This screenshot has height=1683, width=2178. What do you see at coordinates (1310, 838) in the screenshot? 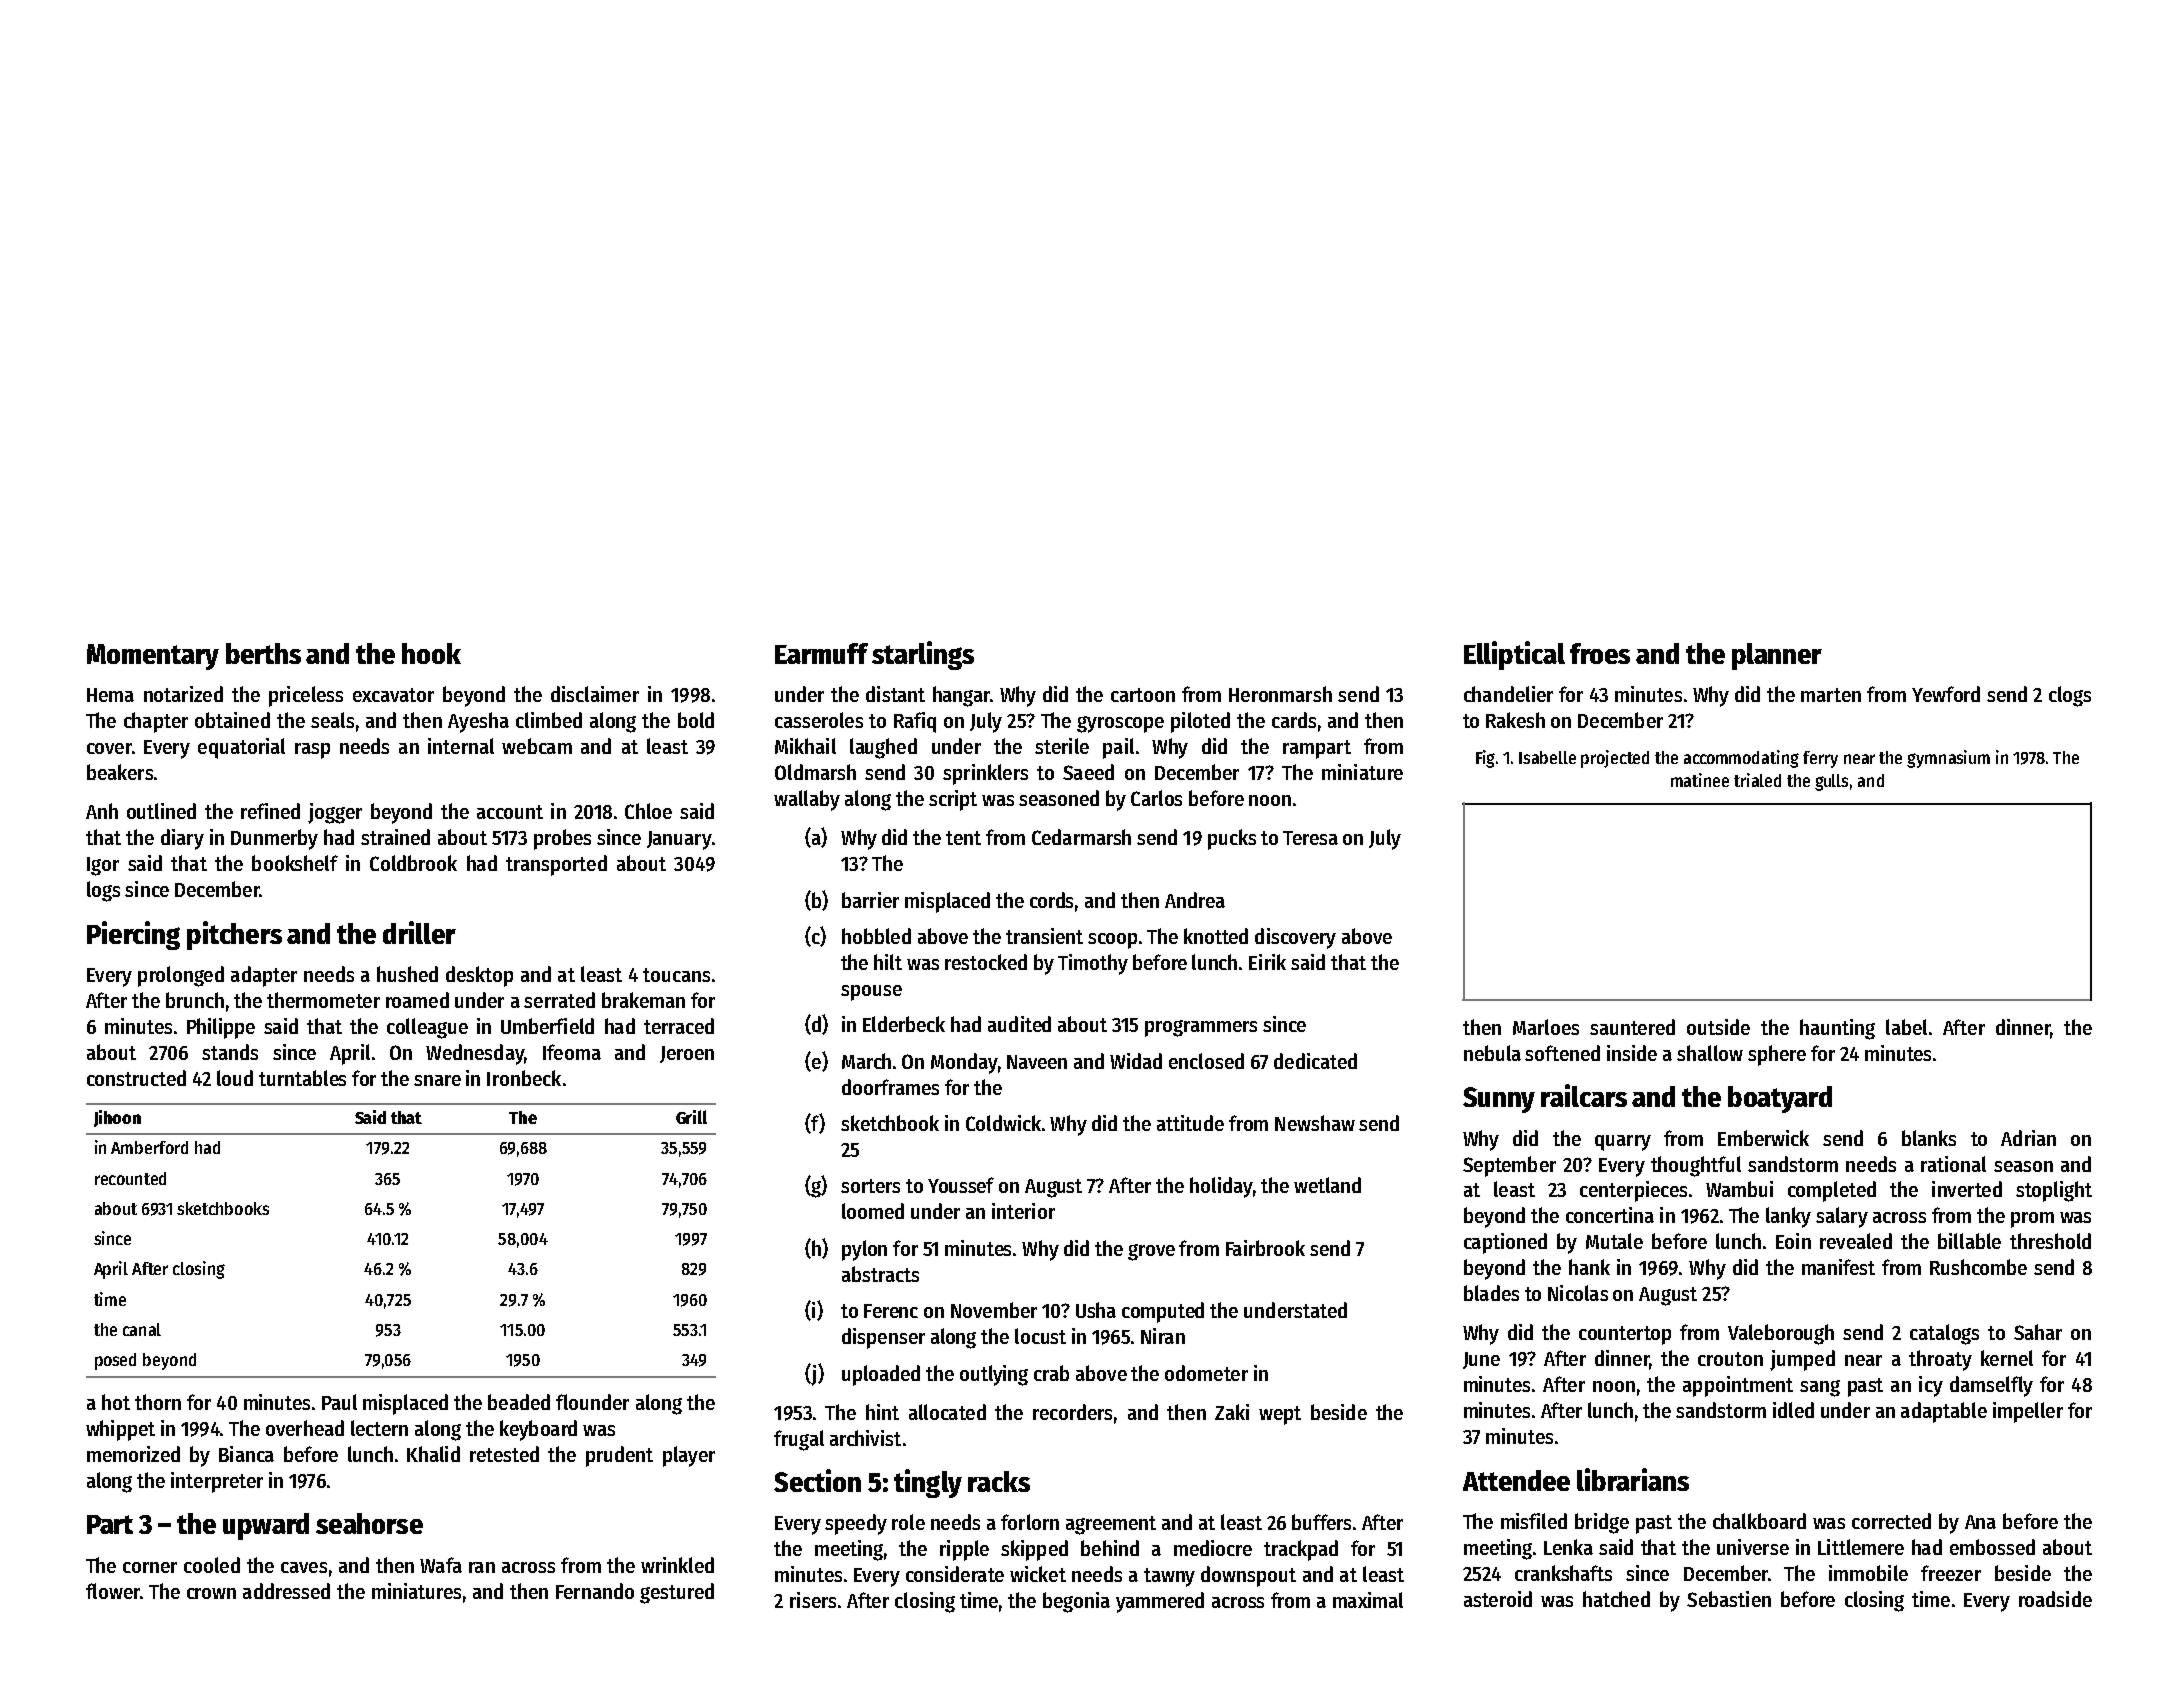
I see `Teresa` at bounding box center [1310, 838].
